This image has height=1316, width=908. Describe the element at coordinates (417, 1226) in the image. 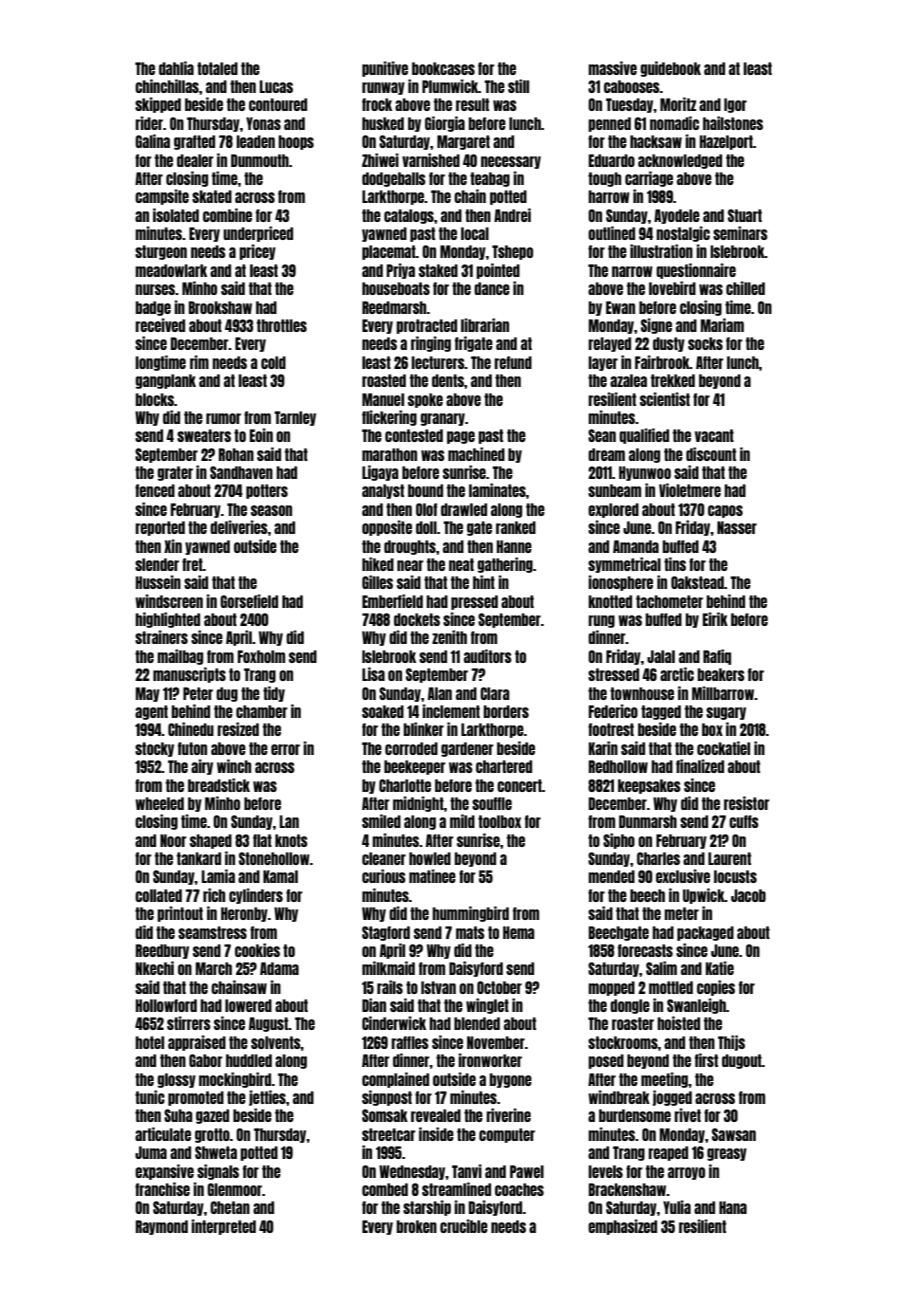

I see `broken` at that location.
